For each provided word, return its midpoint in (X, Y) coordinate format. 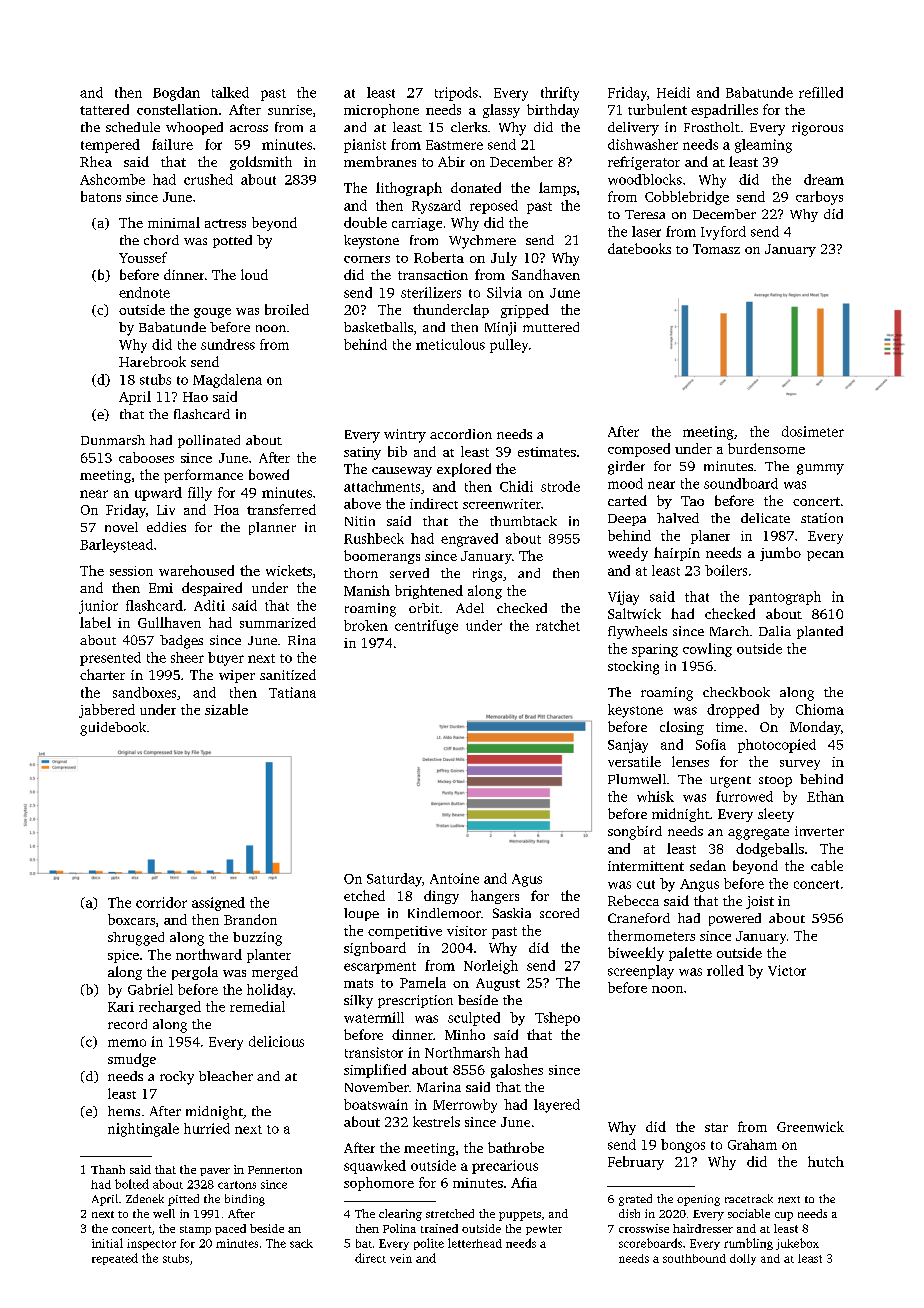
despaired (212, 589)
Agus (527, 880)
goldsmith (261, 163)
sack (301, 1243)
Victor (787, 970)
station (822, 518)
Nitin (360, 521)
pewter (544, 1230)
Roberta (439, 257)
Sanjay (628, 746)
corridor (161, 902)
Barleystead (116, 546)
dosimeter (813, 431)
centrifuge (426, 627)
